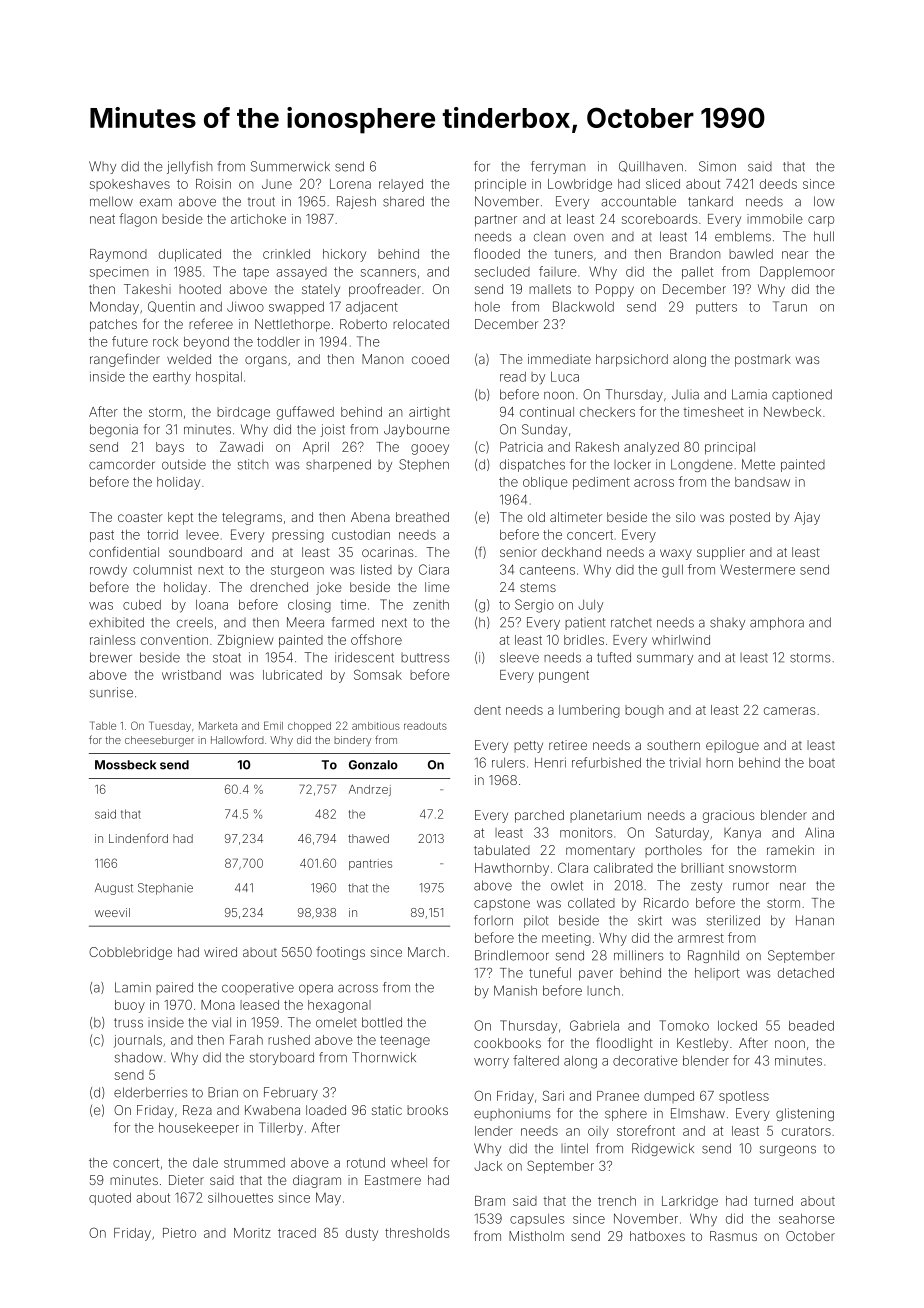 This page has height=1308, width=924. What do you see at coordinates (340, 953) in the page?
I see `footings` at bounding box center [340, 953].
